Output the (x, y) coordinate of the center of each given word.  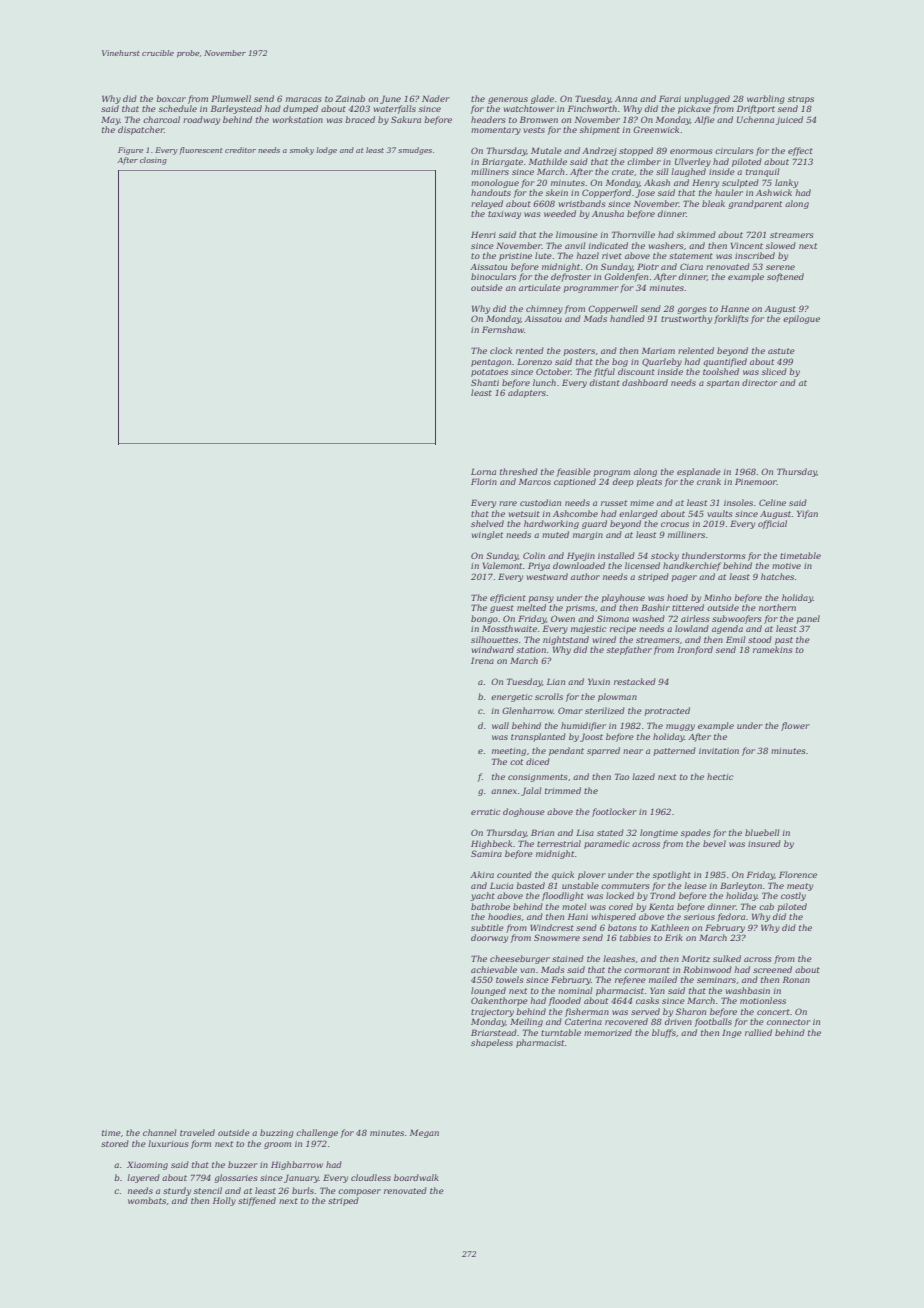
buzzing (277, 1133)
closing (153, 161)
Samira (486, 853)
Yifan (807, 514)
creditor (240, 150)
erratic (485, 812)
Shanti (485, 382)
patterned (675, 751)
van (527, 970)
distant (605, 382)
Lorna (483, 471)
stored (115, 1143)
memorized (608, 1032)
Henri (483, 234)
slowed (781, 245)
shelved (487, 523)
